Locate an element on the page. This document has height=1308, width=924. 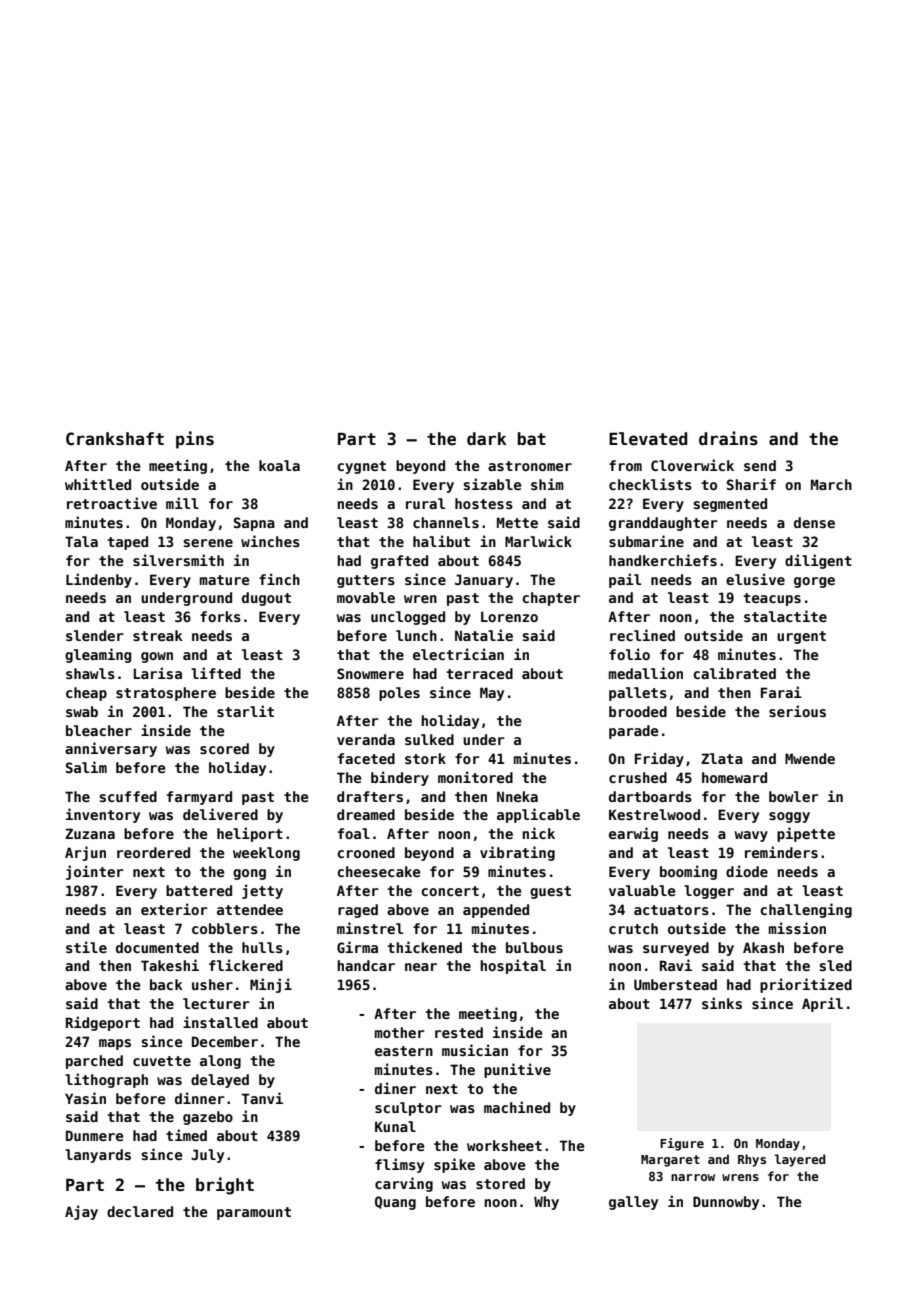
Zlata is located at coordinates (722, 758).
